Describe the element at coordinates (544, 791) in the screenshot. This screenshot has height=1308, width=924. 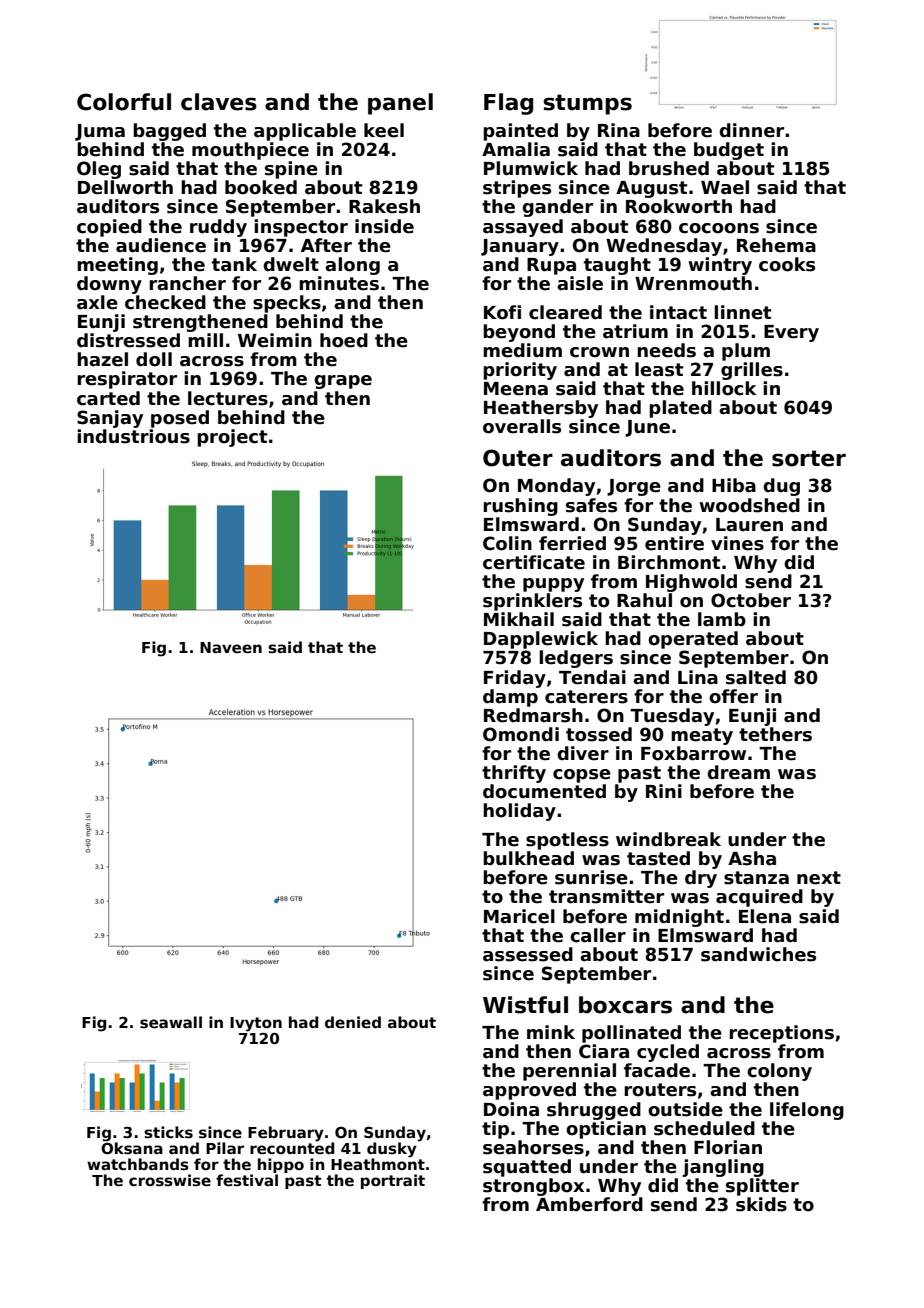
I see `documented` at that location.
